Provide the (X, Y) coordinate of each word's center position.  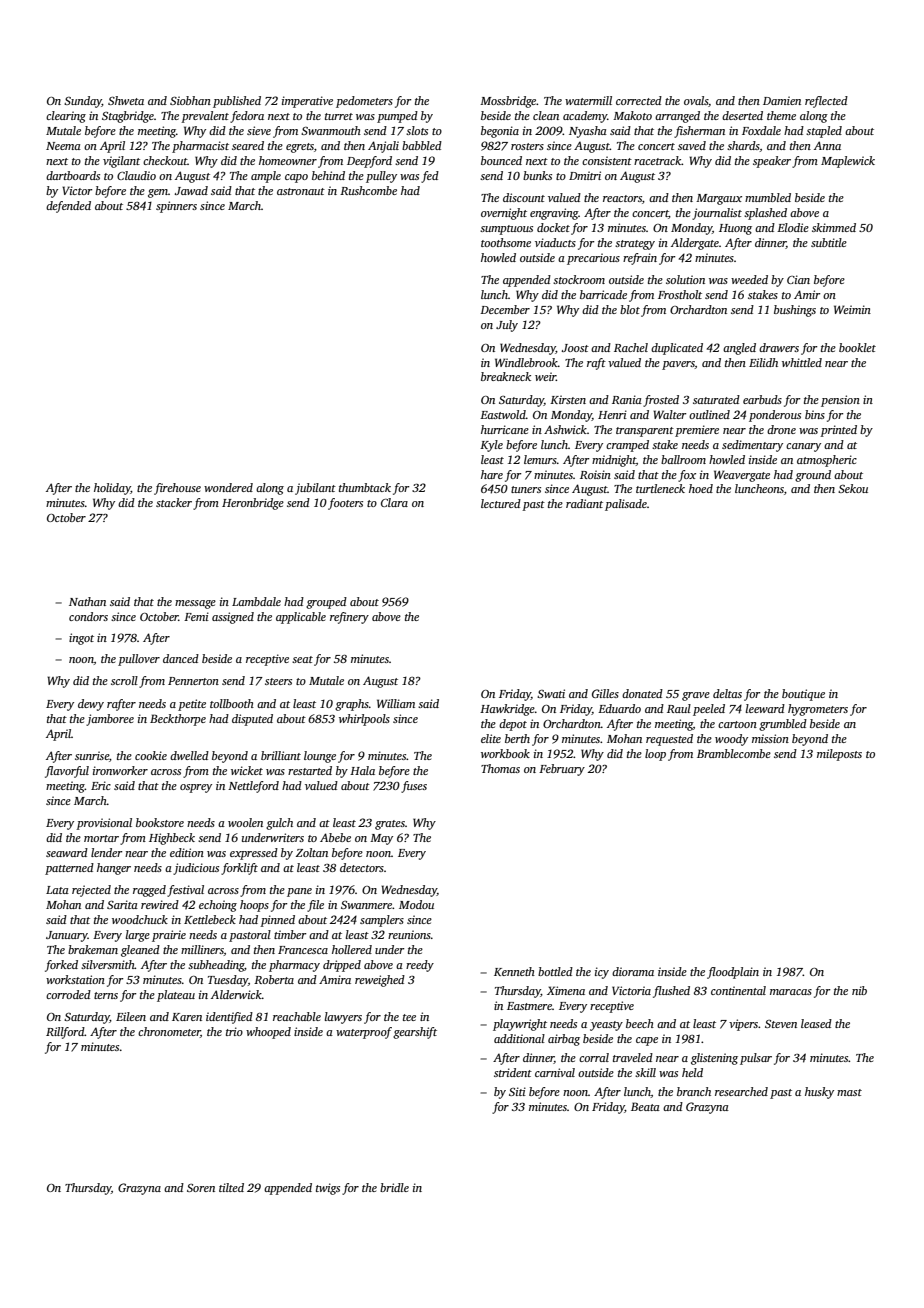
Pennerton (193, 681)
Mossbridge (508, 102)
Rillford (65, 1033)
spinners (176, 207)
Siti (517, 1091)
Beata (645, 1106)
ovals (696, 100)
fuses (414, 787)
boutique (803, 695)
